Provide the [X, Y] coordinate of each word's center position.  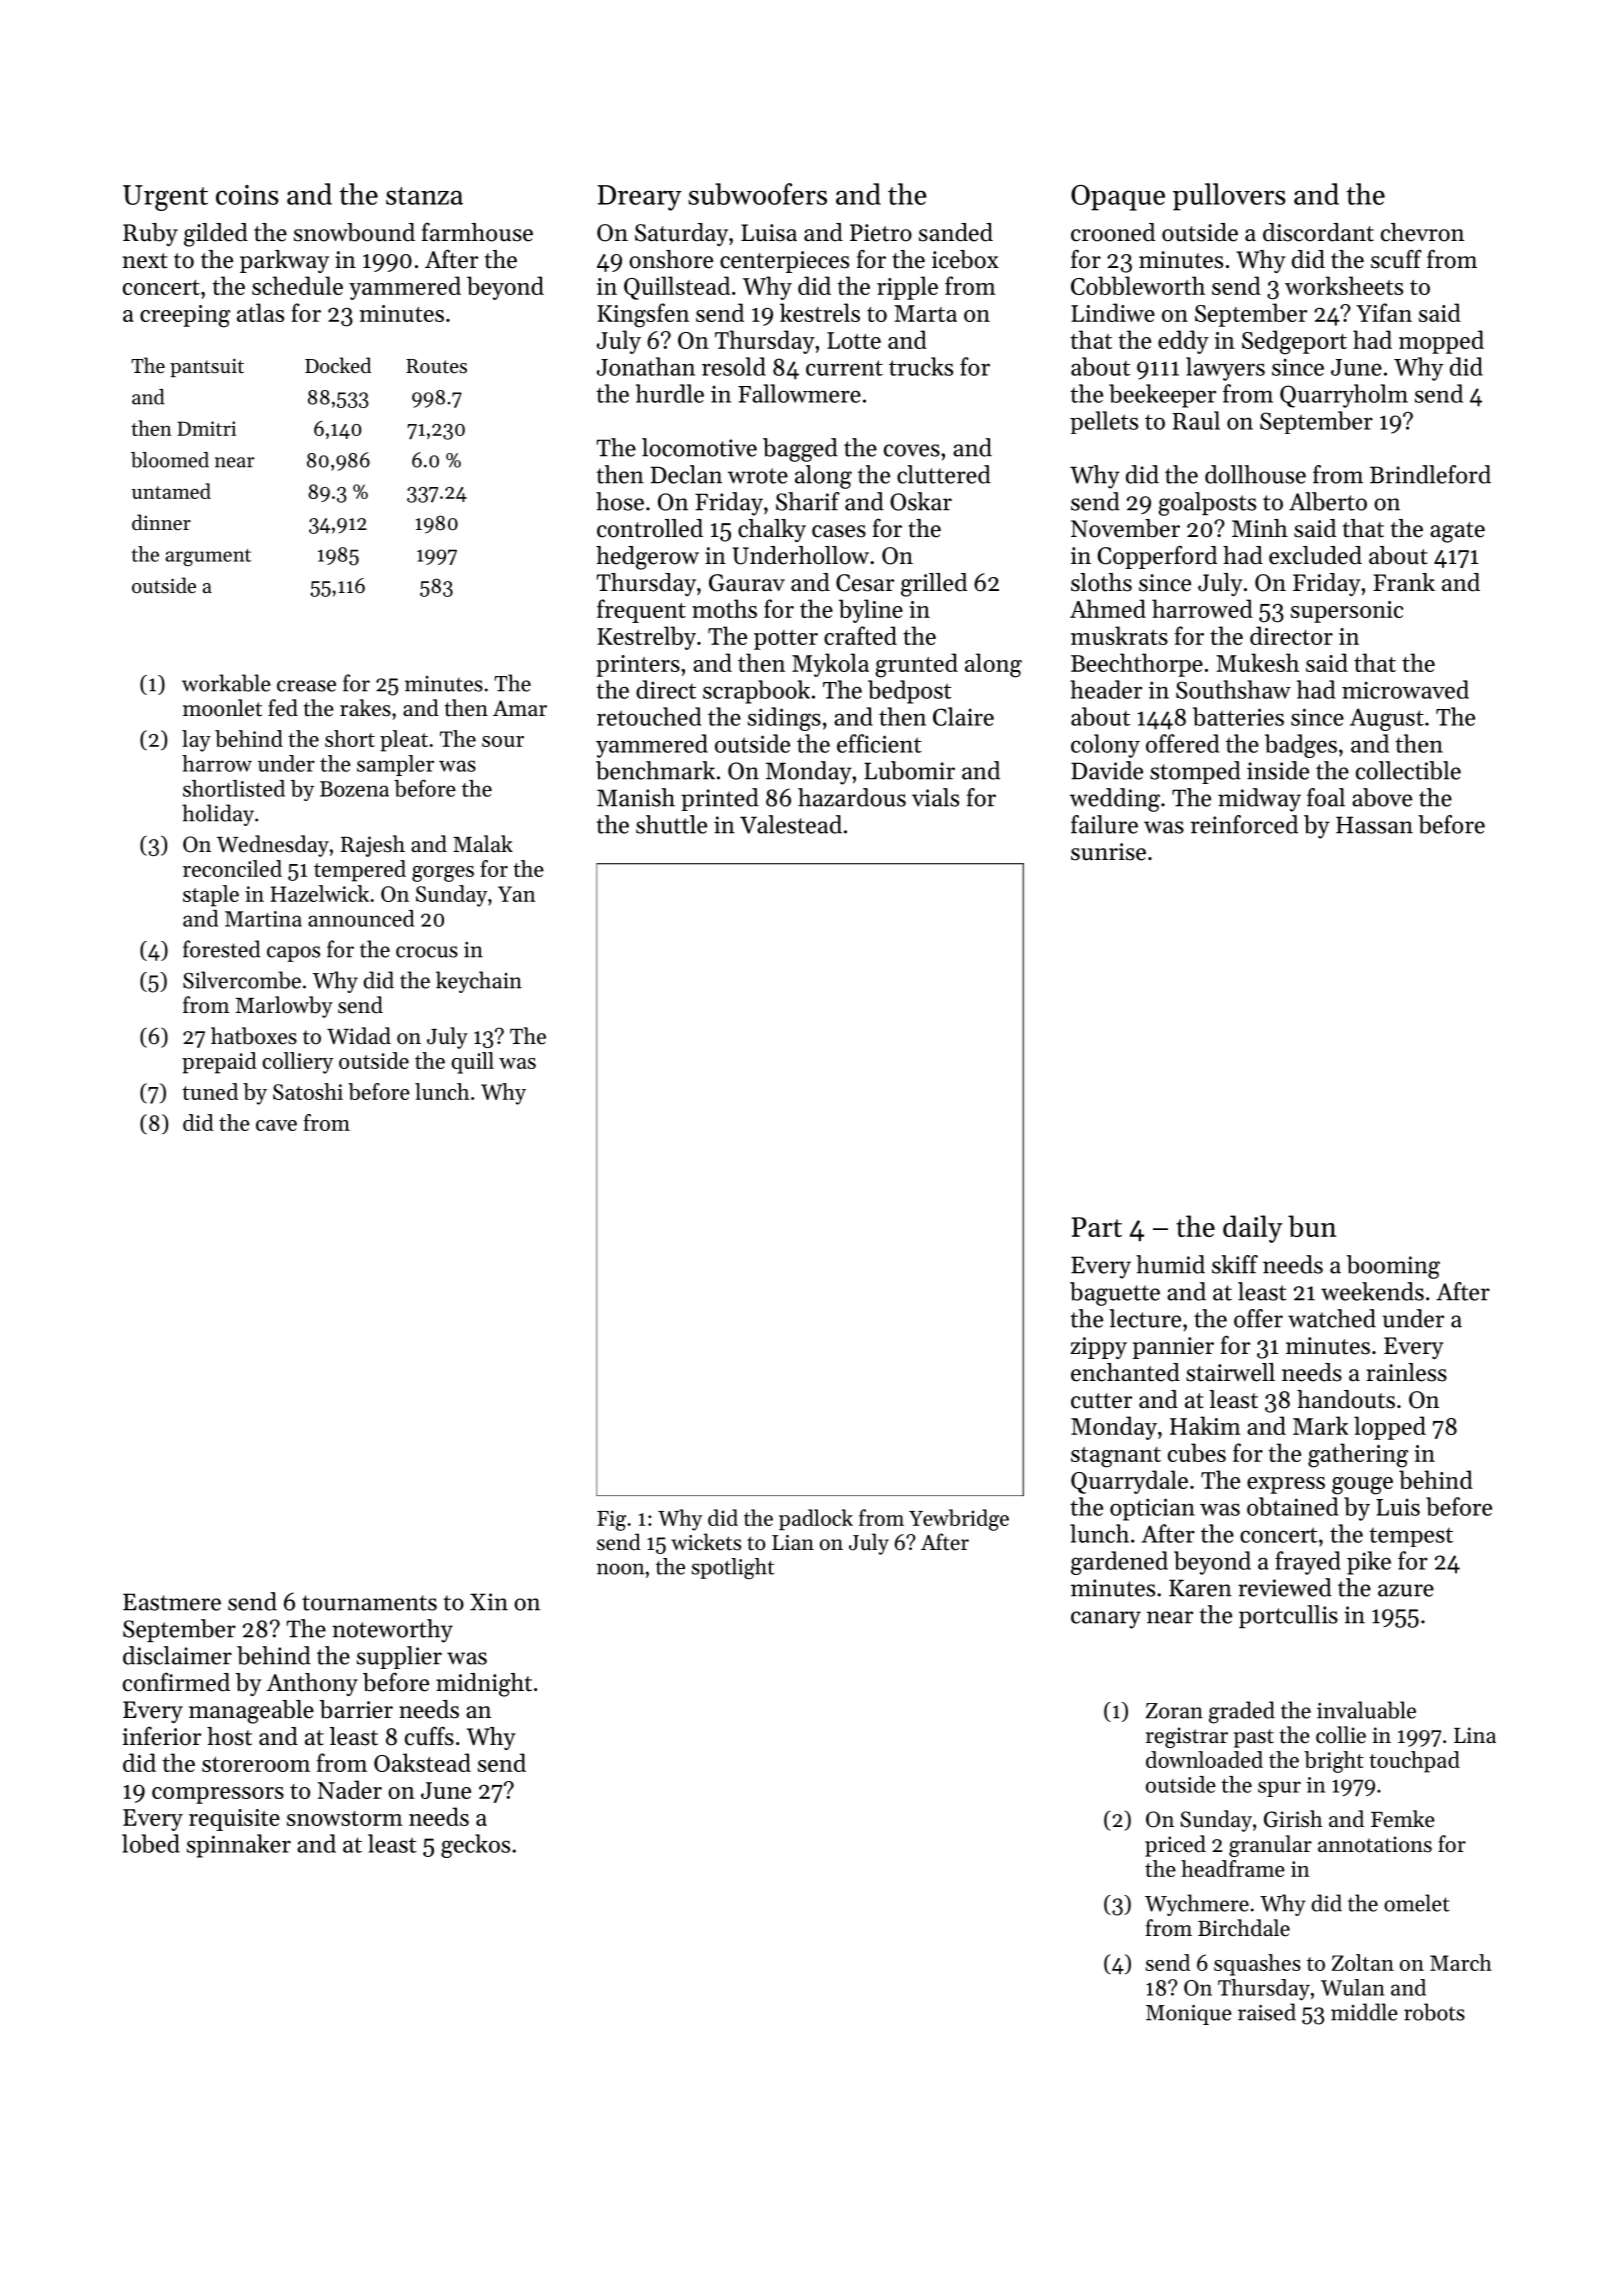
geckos [475, 1846]
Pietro [881, 233]
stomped [1195, 772]
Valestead [791, 824]
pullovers [1229, 197]
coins [247, 195]
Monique [1189, 2015]
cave [276, 1125]
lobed [151, 1843]
